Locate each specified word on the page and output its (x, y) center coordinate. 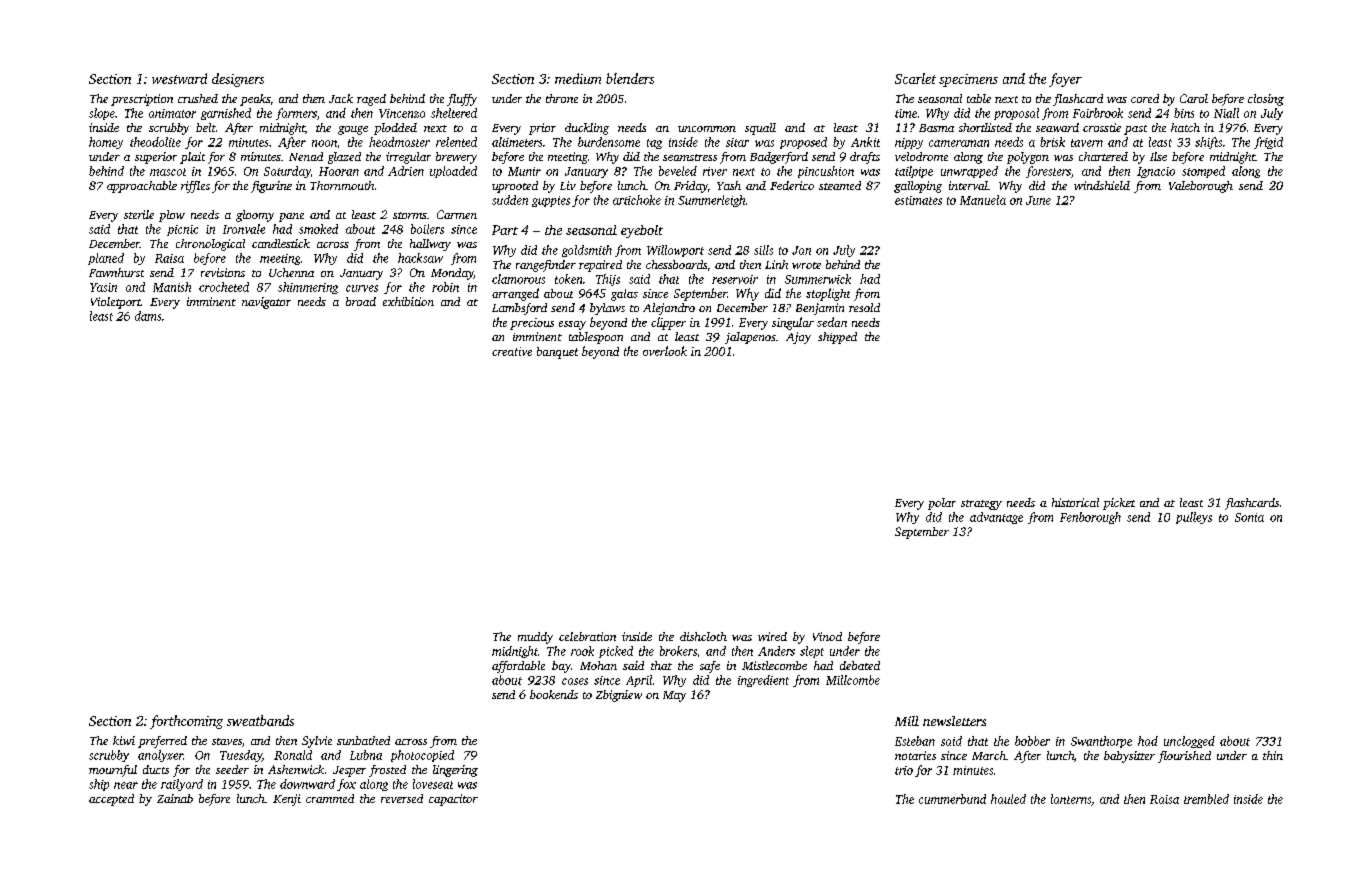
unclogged (1189, 742)
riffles (195, 187)
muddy (535, 638)
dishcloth (703, 636)
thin (1273, 755)
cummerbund (952, 799)
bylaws (607, 309)
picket (1119, 504)
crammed (330, 798)
